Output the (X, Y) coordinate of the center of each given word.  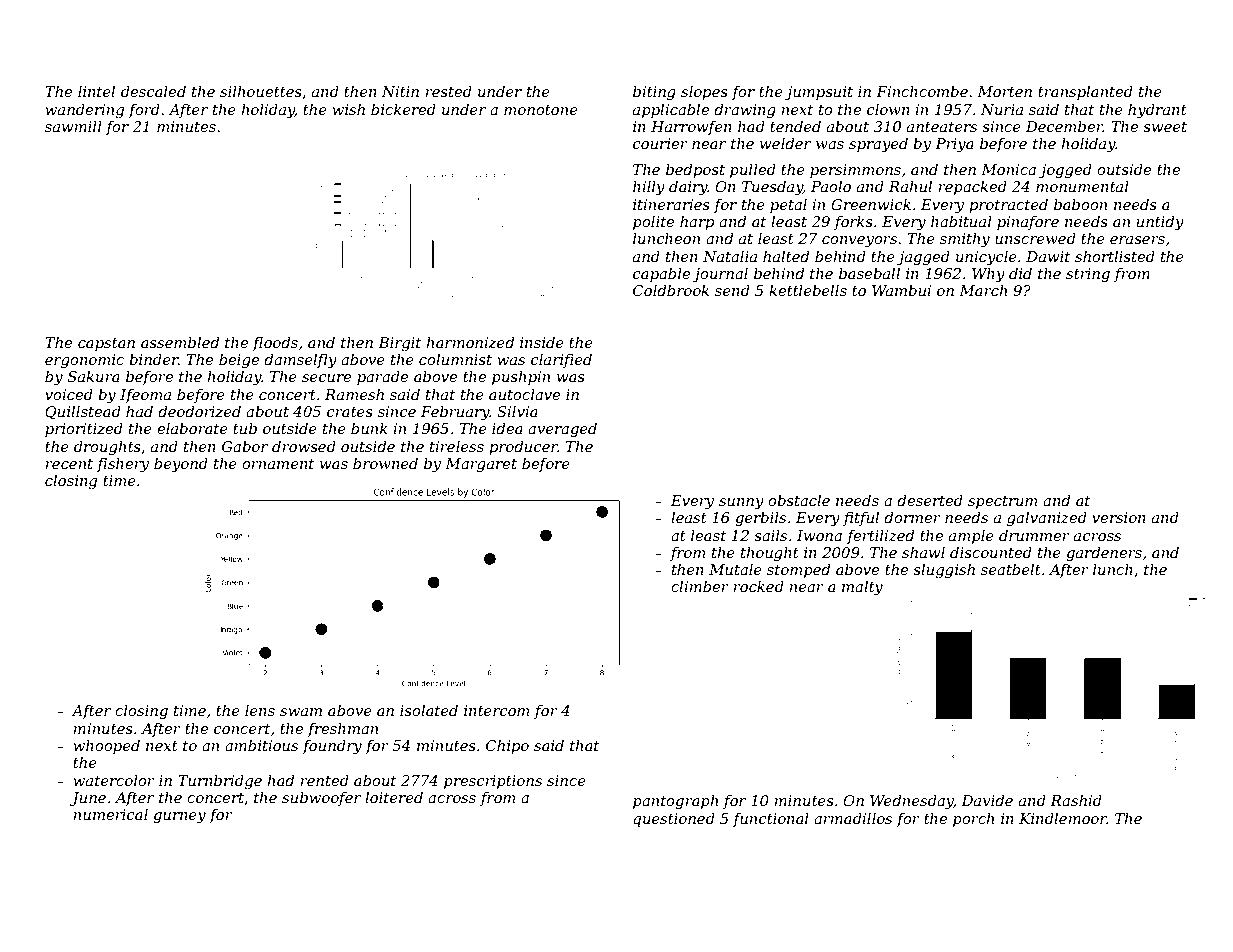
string (1088, 275)
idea (507, 428)
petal (788, 205)
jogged (1065, 171)
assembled (180, 342)
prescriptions (493, 782)
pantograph (675, 802)
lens (260, 710)
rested (448, 91)
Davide (987, 800)
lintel (96, 91)
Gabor (245, 446)
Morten (1004, 91)
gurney (179, 818)
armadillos (853, 818)
